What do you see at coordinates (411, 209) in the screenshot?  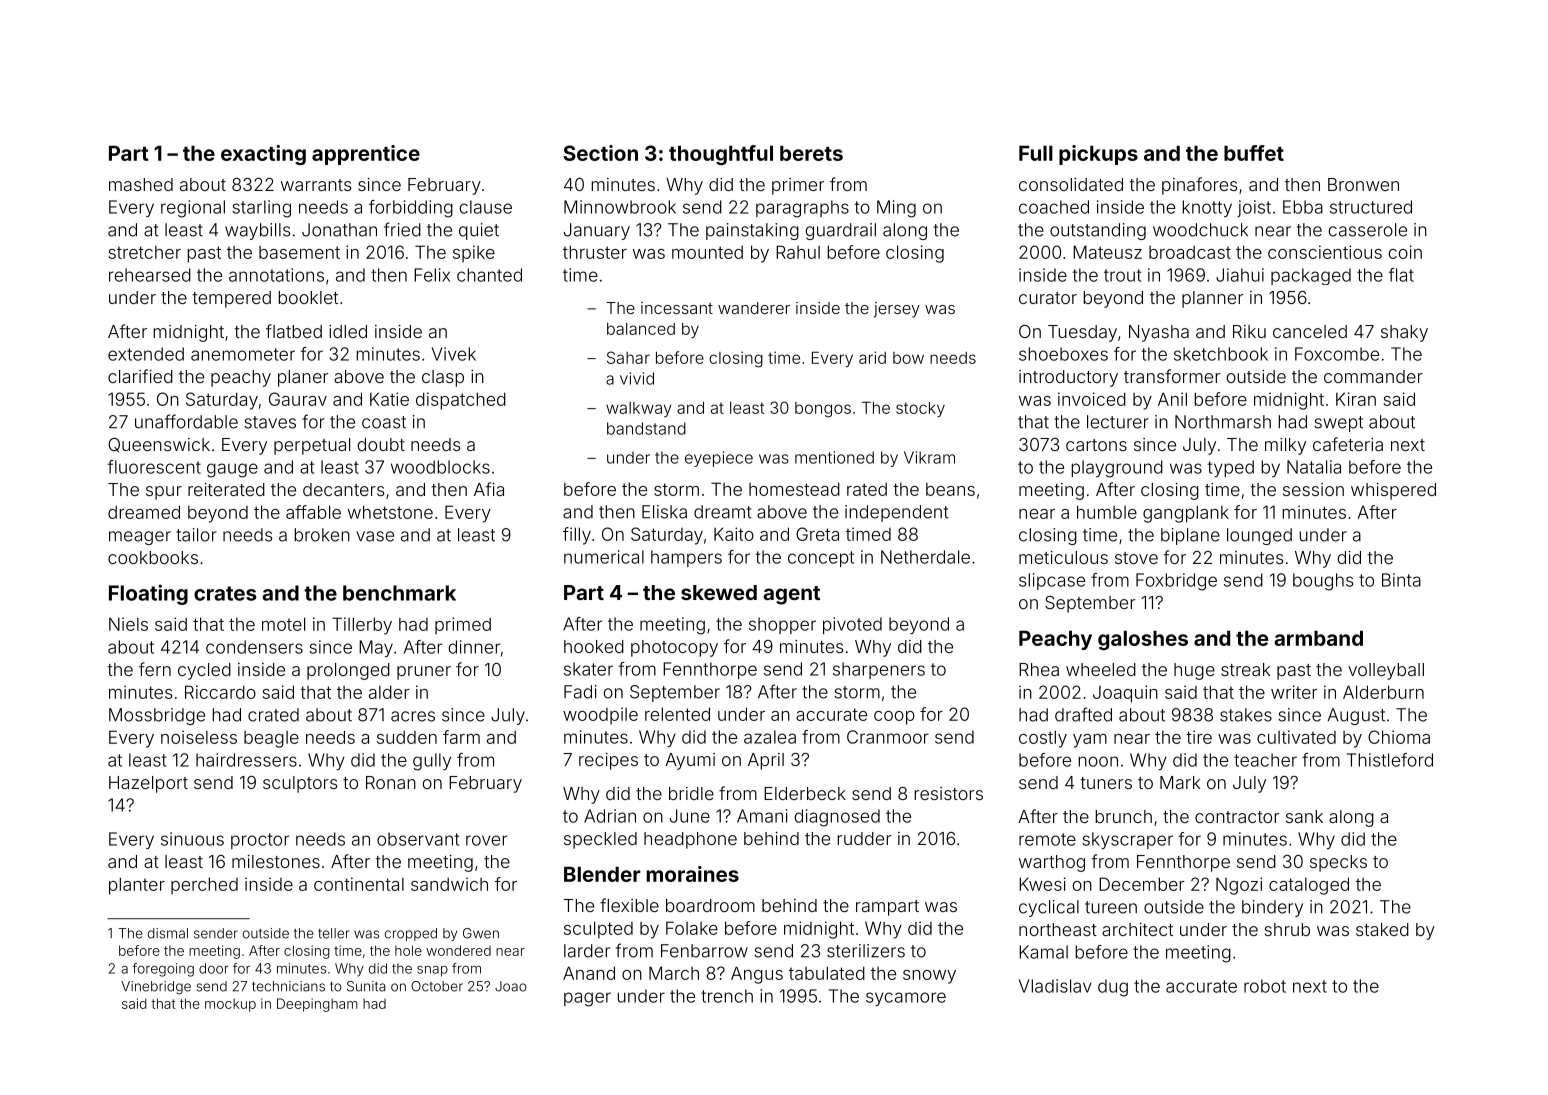 I see `forbidding` at bounding box center [411, 209].
